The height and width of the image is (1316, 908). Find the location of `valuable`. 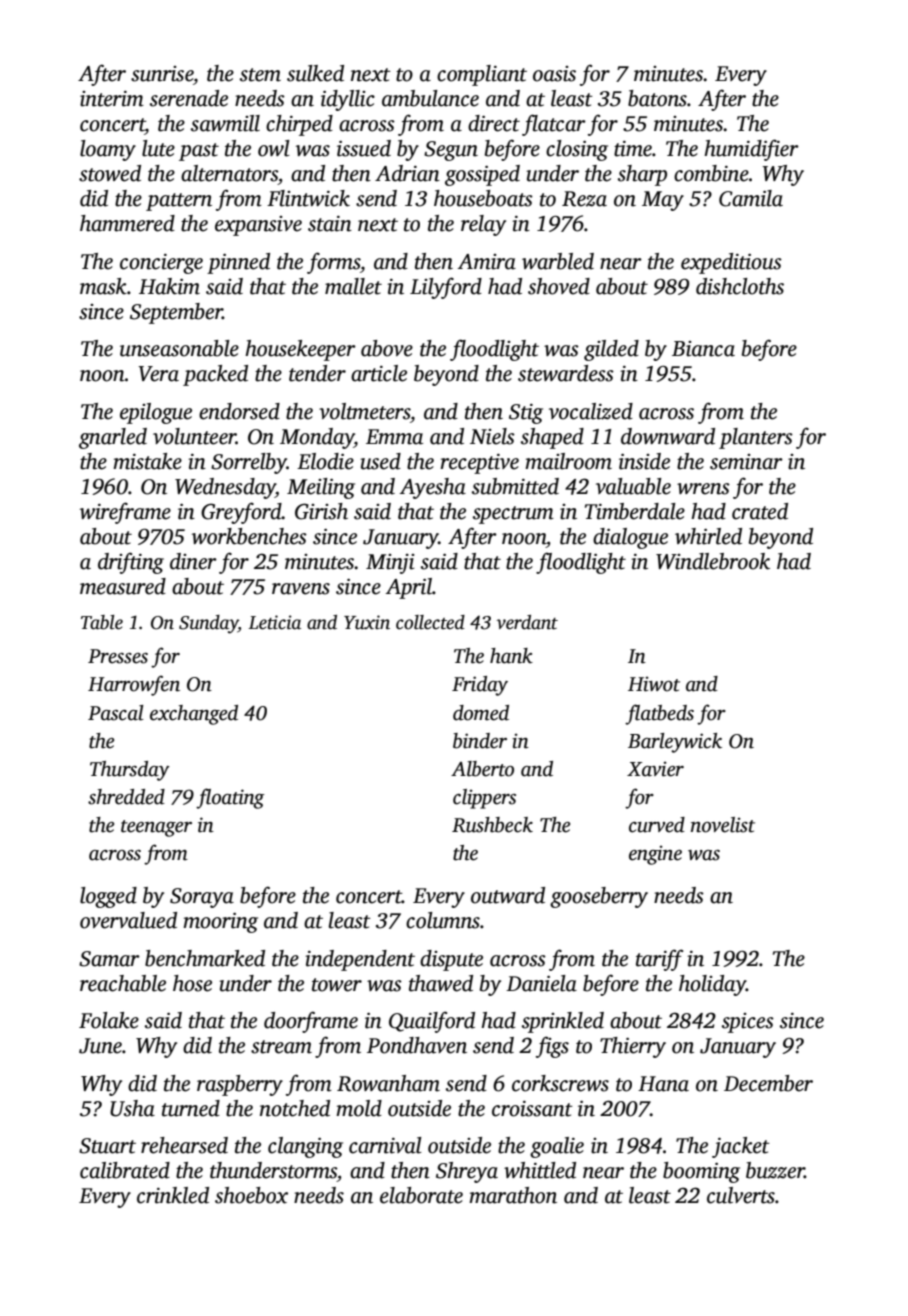

valuable is located at coordinates (633, 486).
